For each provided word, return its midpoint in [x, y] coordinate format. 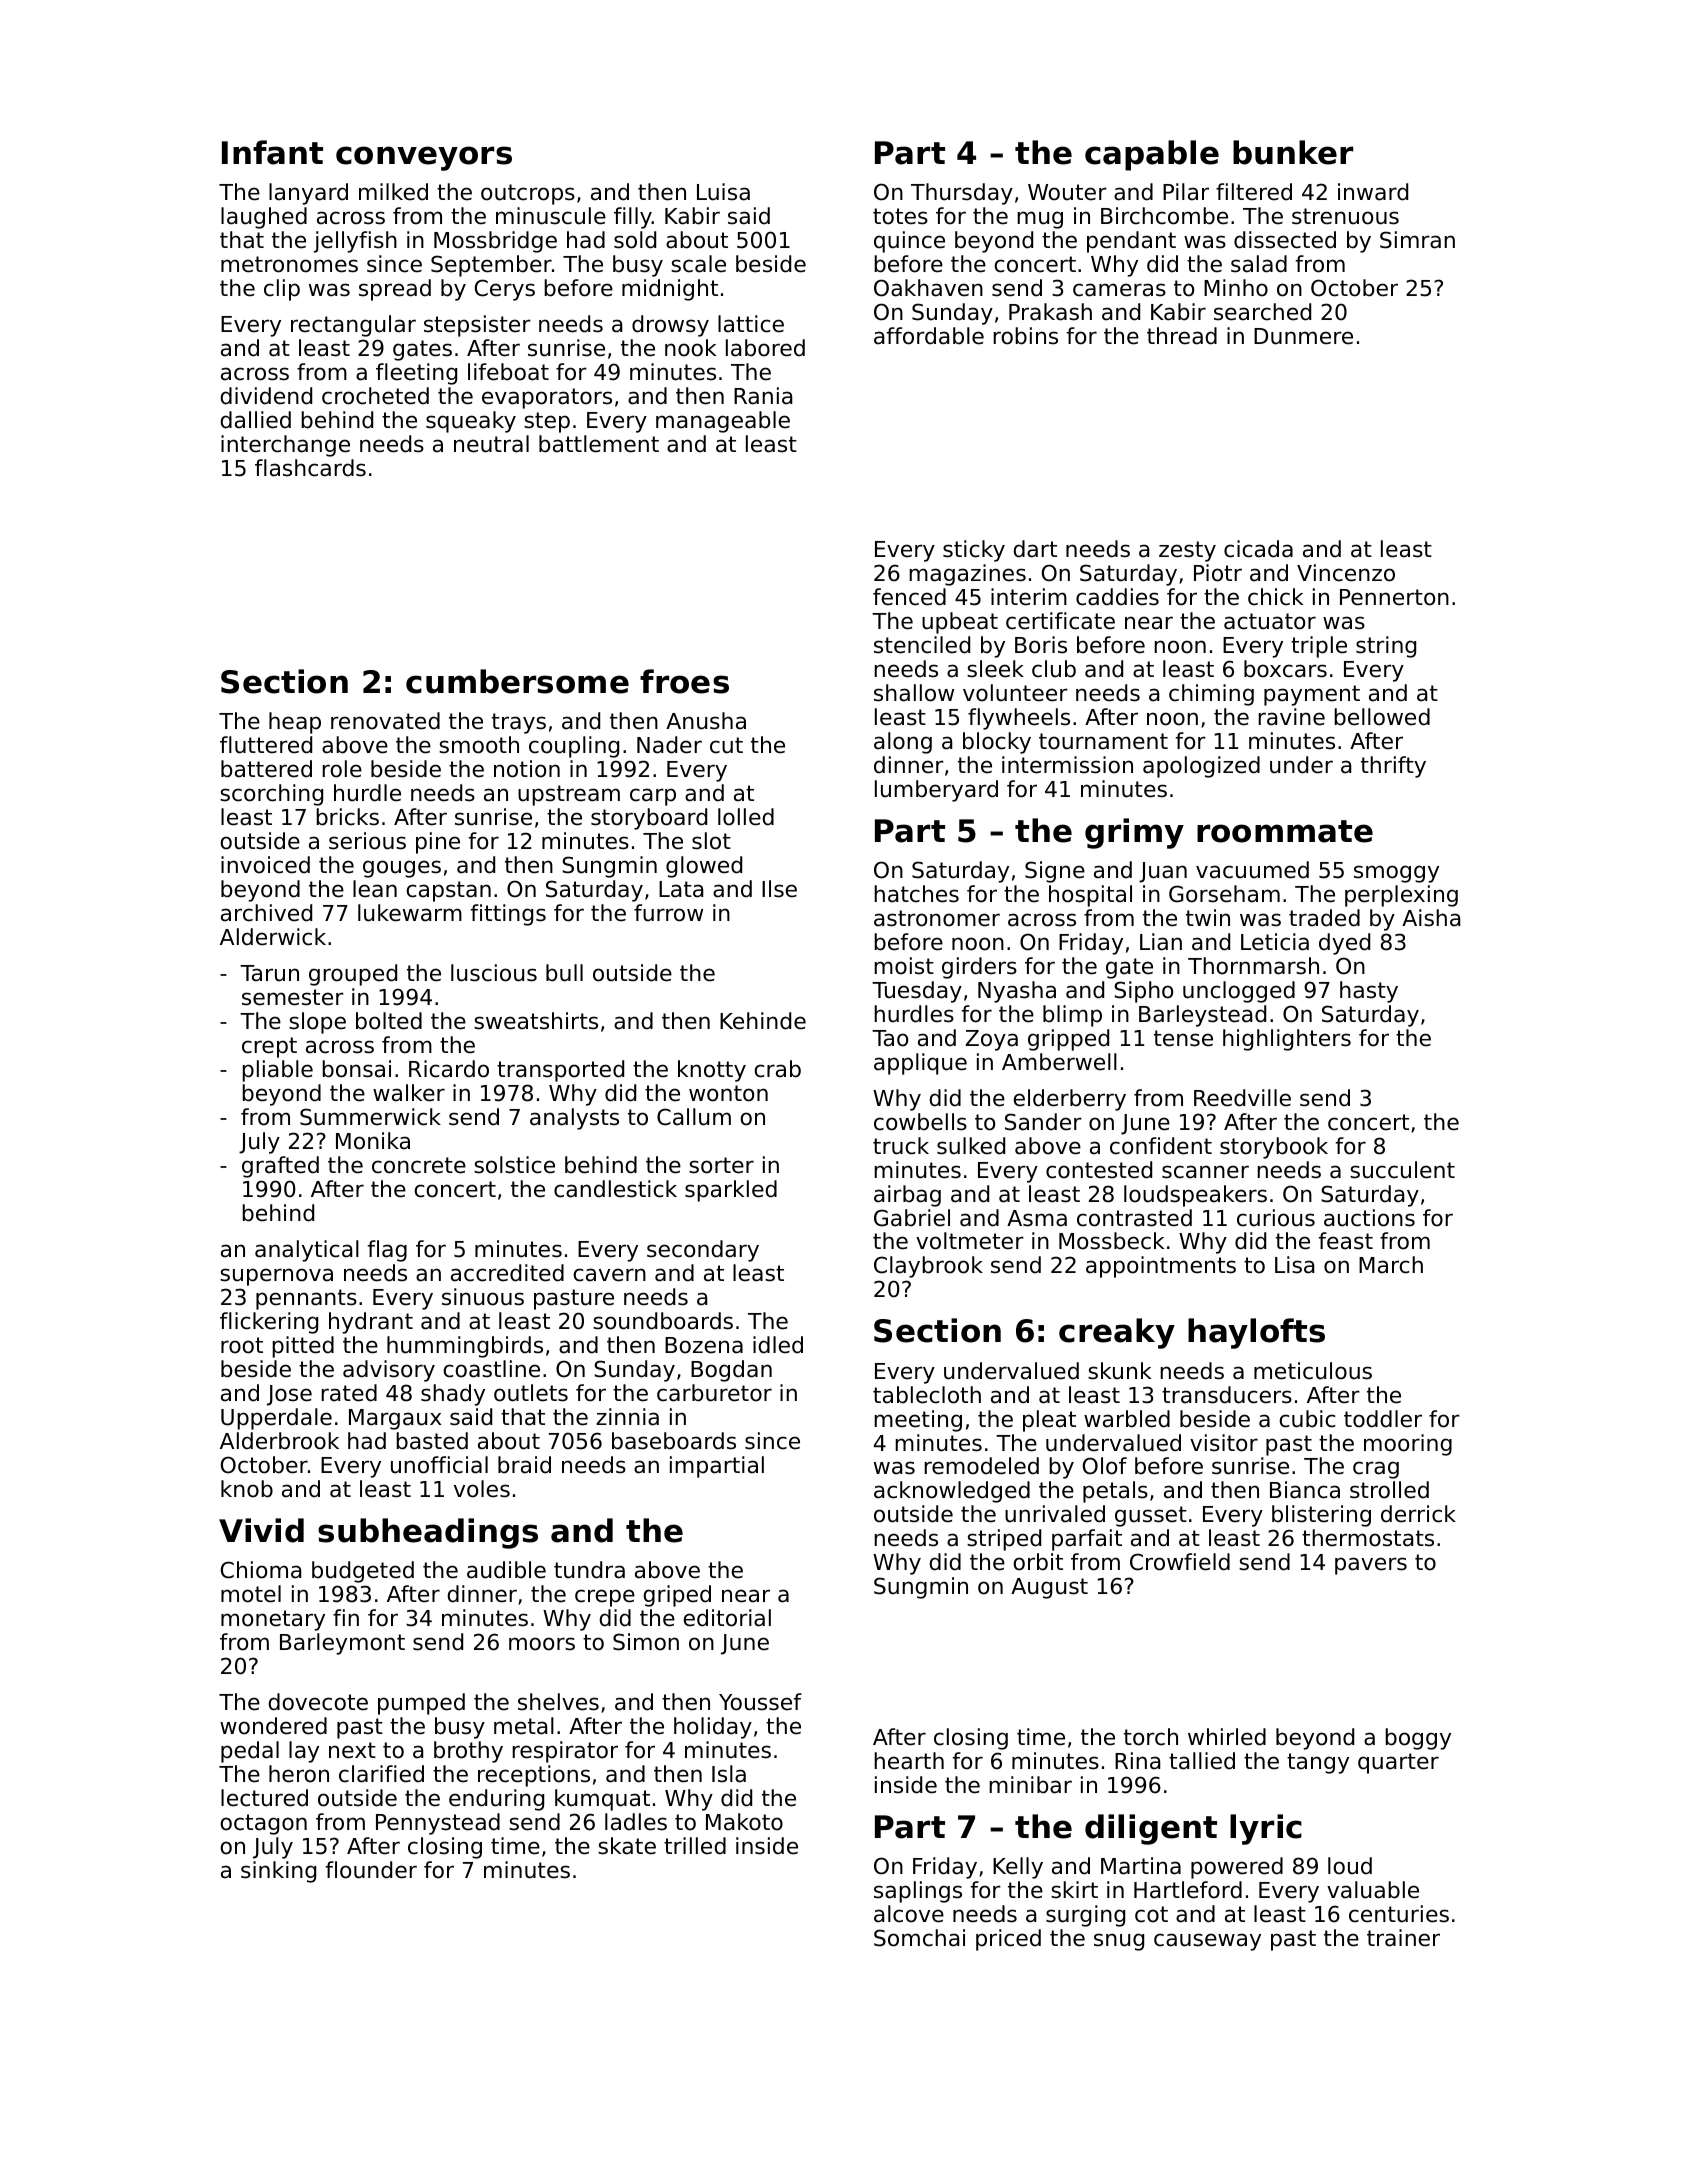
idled [778, 1345]
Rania [763, 396]
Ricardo [449, 1069]
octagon [263, 1824]
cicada [1258, 549]
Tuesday [917, 992]
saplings [918, 1892]
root [242, 1345]
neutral [491, 444]
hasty [1369, 992]
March [1391, 1265]
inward [1373, 192]
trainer [1403, 1938]
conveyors [424, 158]
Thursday [962, 194]
